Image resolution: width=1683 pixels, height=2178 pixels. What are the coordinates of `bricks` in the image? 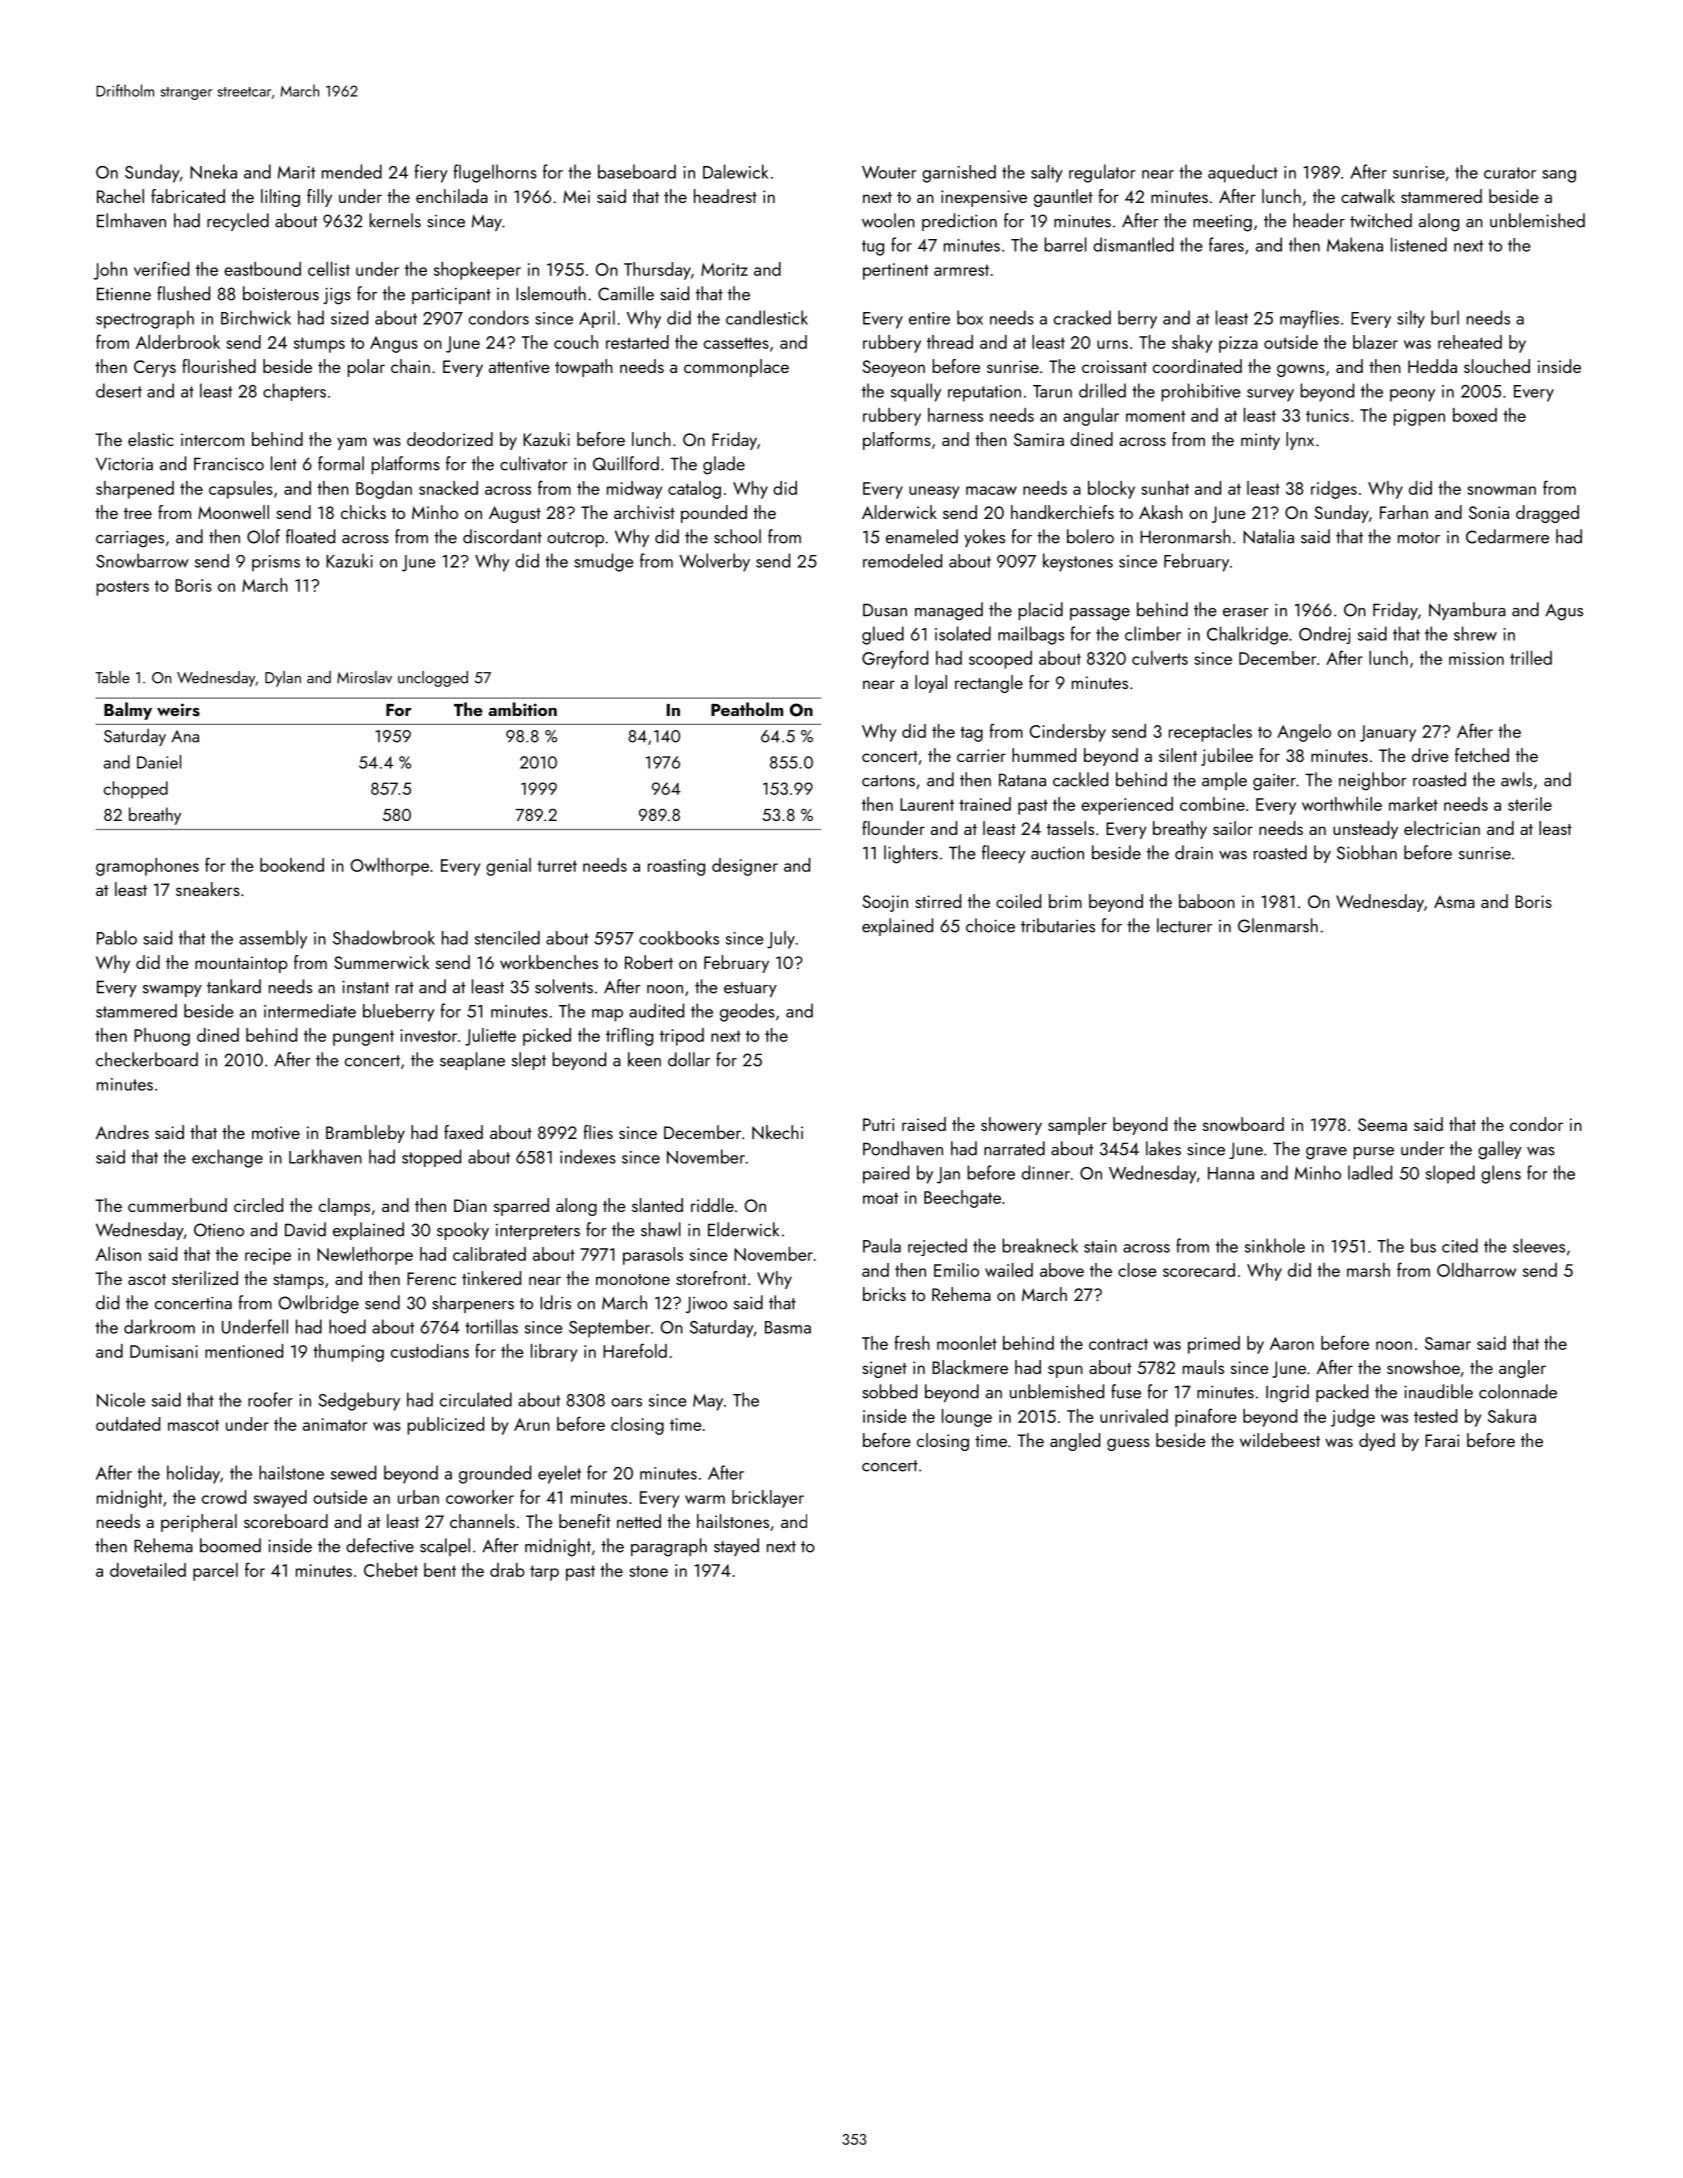 It's located at (884, 1294).
